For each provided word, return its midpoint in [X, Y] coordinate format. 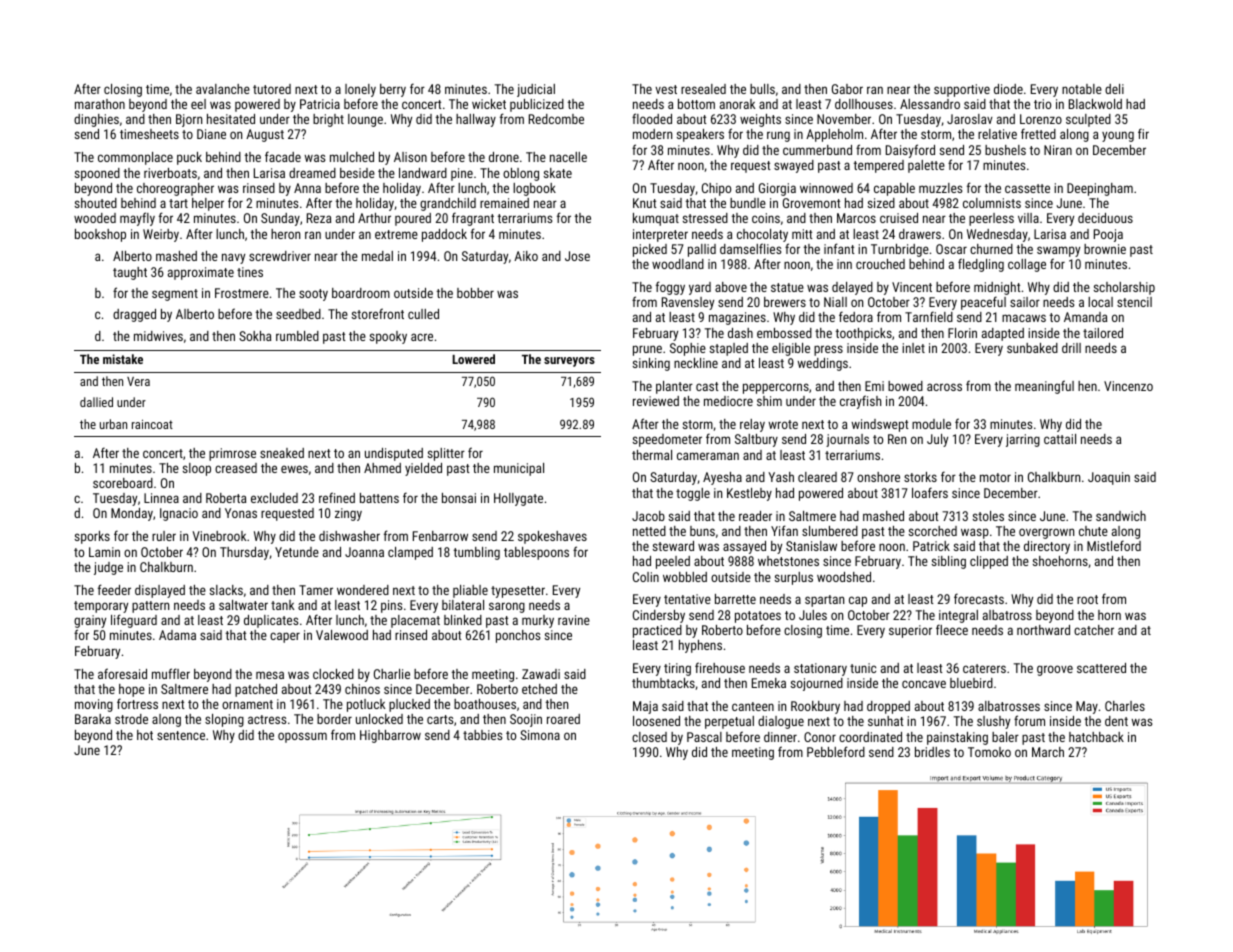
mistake [123, 359]
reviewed [656, 401]
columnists [992, 203]
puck [189, 158]
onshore [878, 477]
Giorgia [777, 189]
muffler [171, 673]
